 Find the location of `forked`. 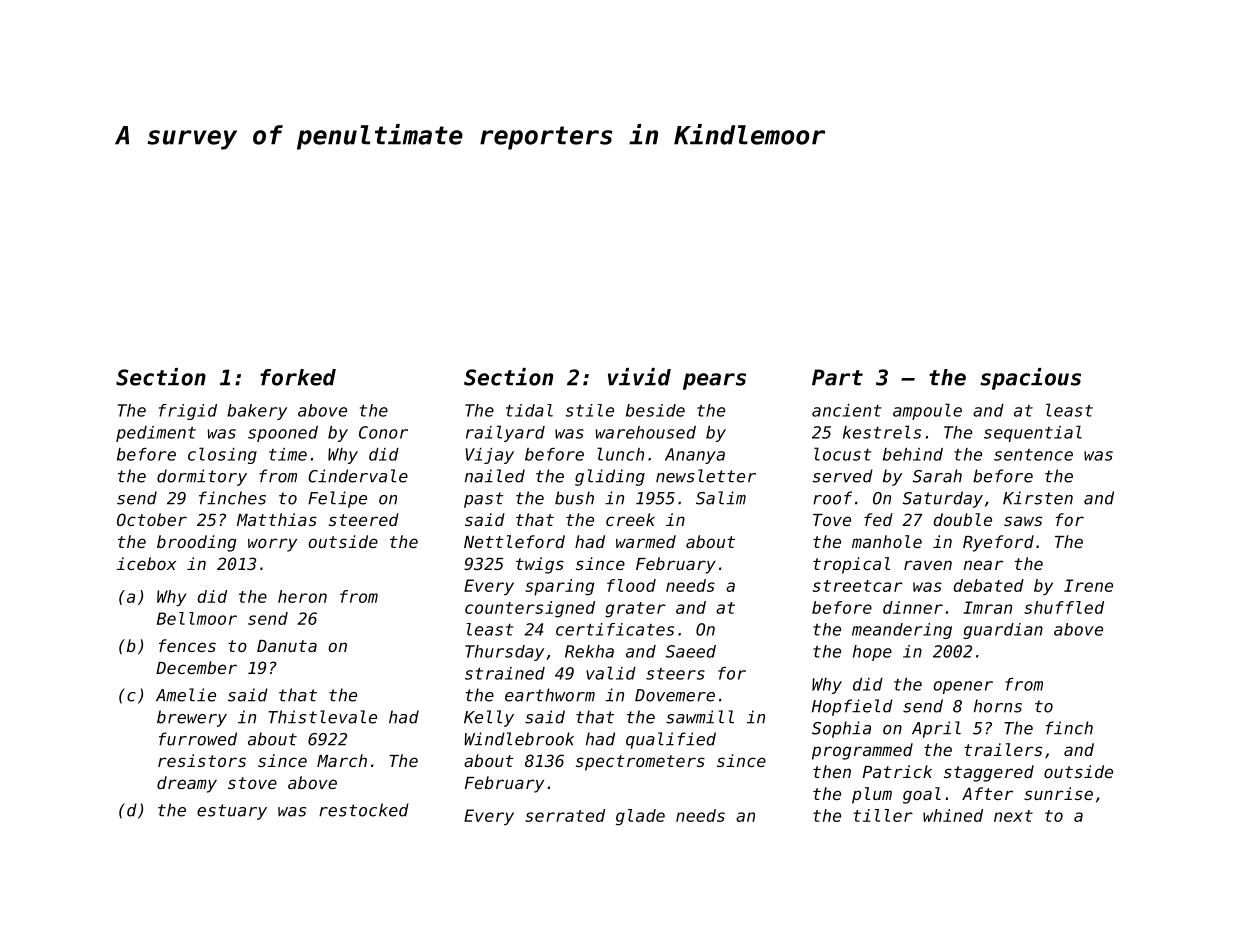

forked is located at coordinates (298, 377).
